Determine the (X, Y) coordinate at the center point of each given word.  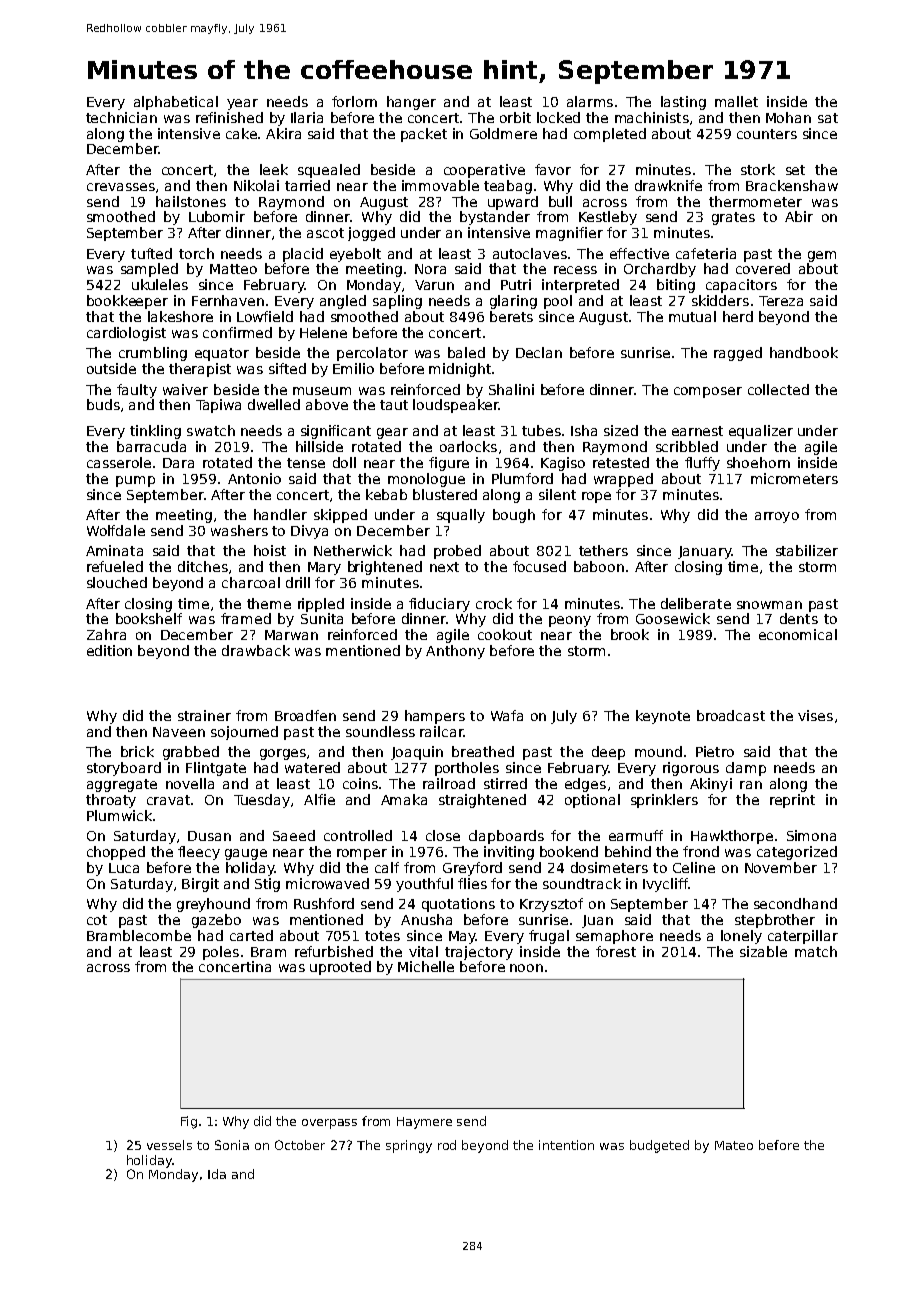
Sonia (232, 1145)
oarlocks (468, 446)
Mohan (788, 117)
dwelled (274, 404)
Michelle (426, 966)
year (242, 104)
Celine (694, 867)
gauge (246, 854)
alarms (590, 101)
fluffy (702, 464)
